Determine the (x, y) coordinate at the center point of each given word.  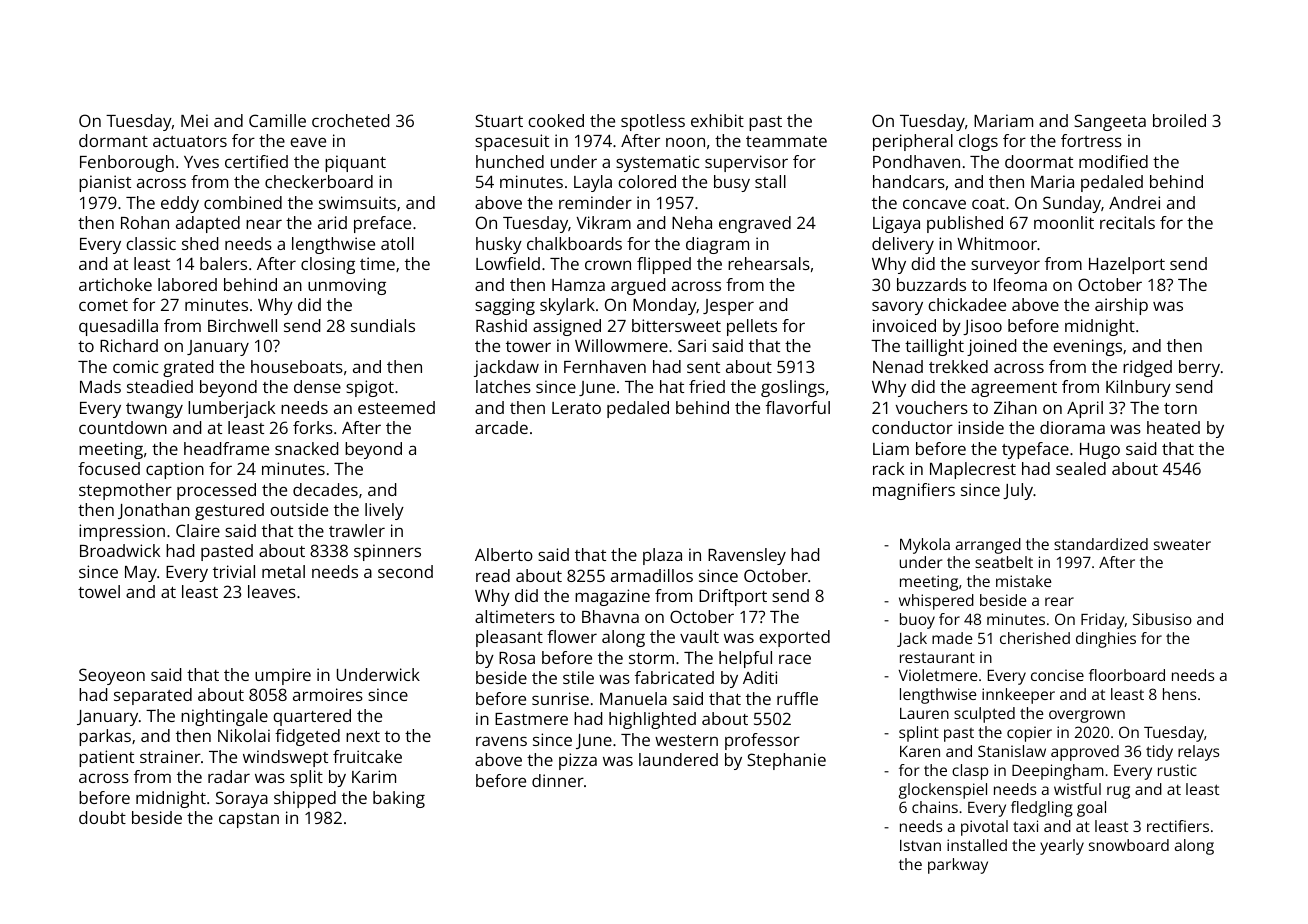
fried (707, 386)
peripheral (913, 142)
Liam (891, 448)
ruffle (797, 698)
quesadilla (118, 327)
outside (299, 509)
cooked (556, 120)
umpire (283, 676)
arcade (501, 427)
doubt (102, 817)
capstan (249, 820)
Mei (194, 120)
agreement (1014, 389)
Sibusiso (1162, 619)
